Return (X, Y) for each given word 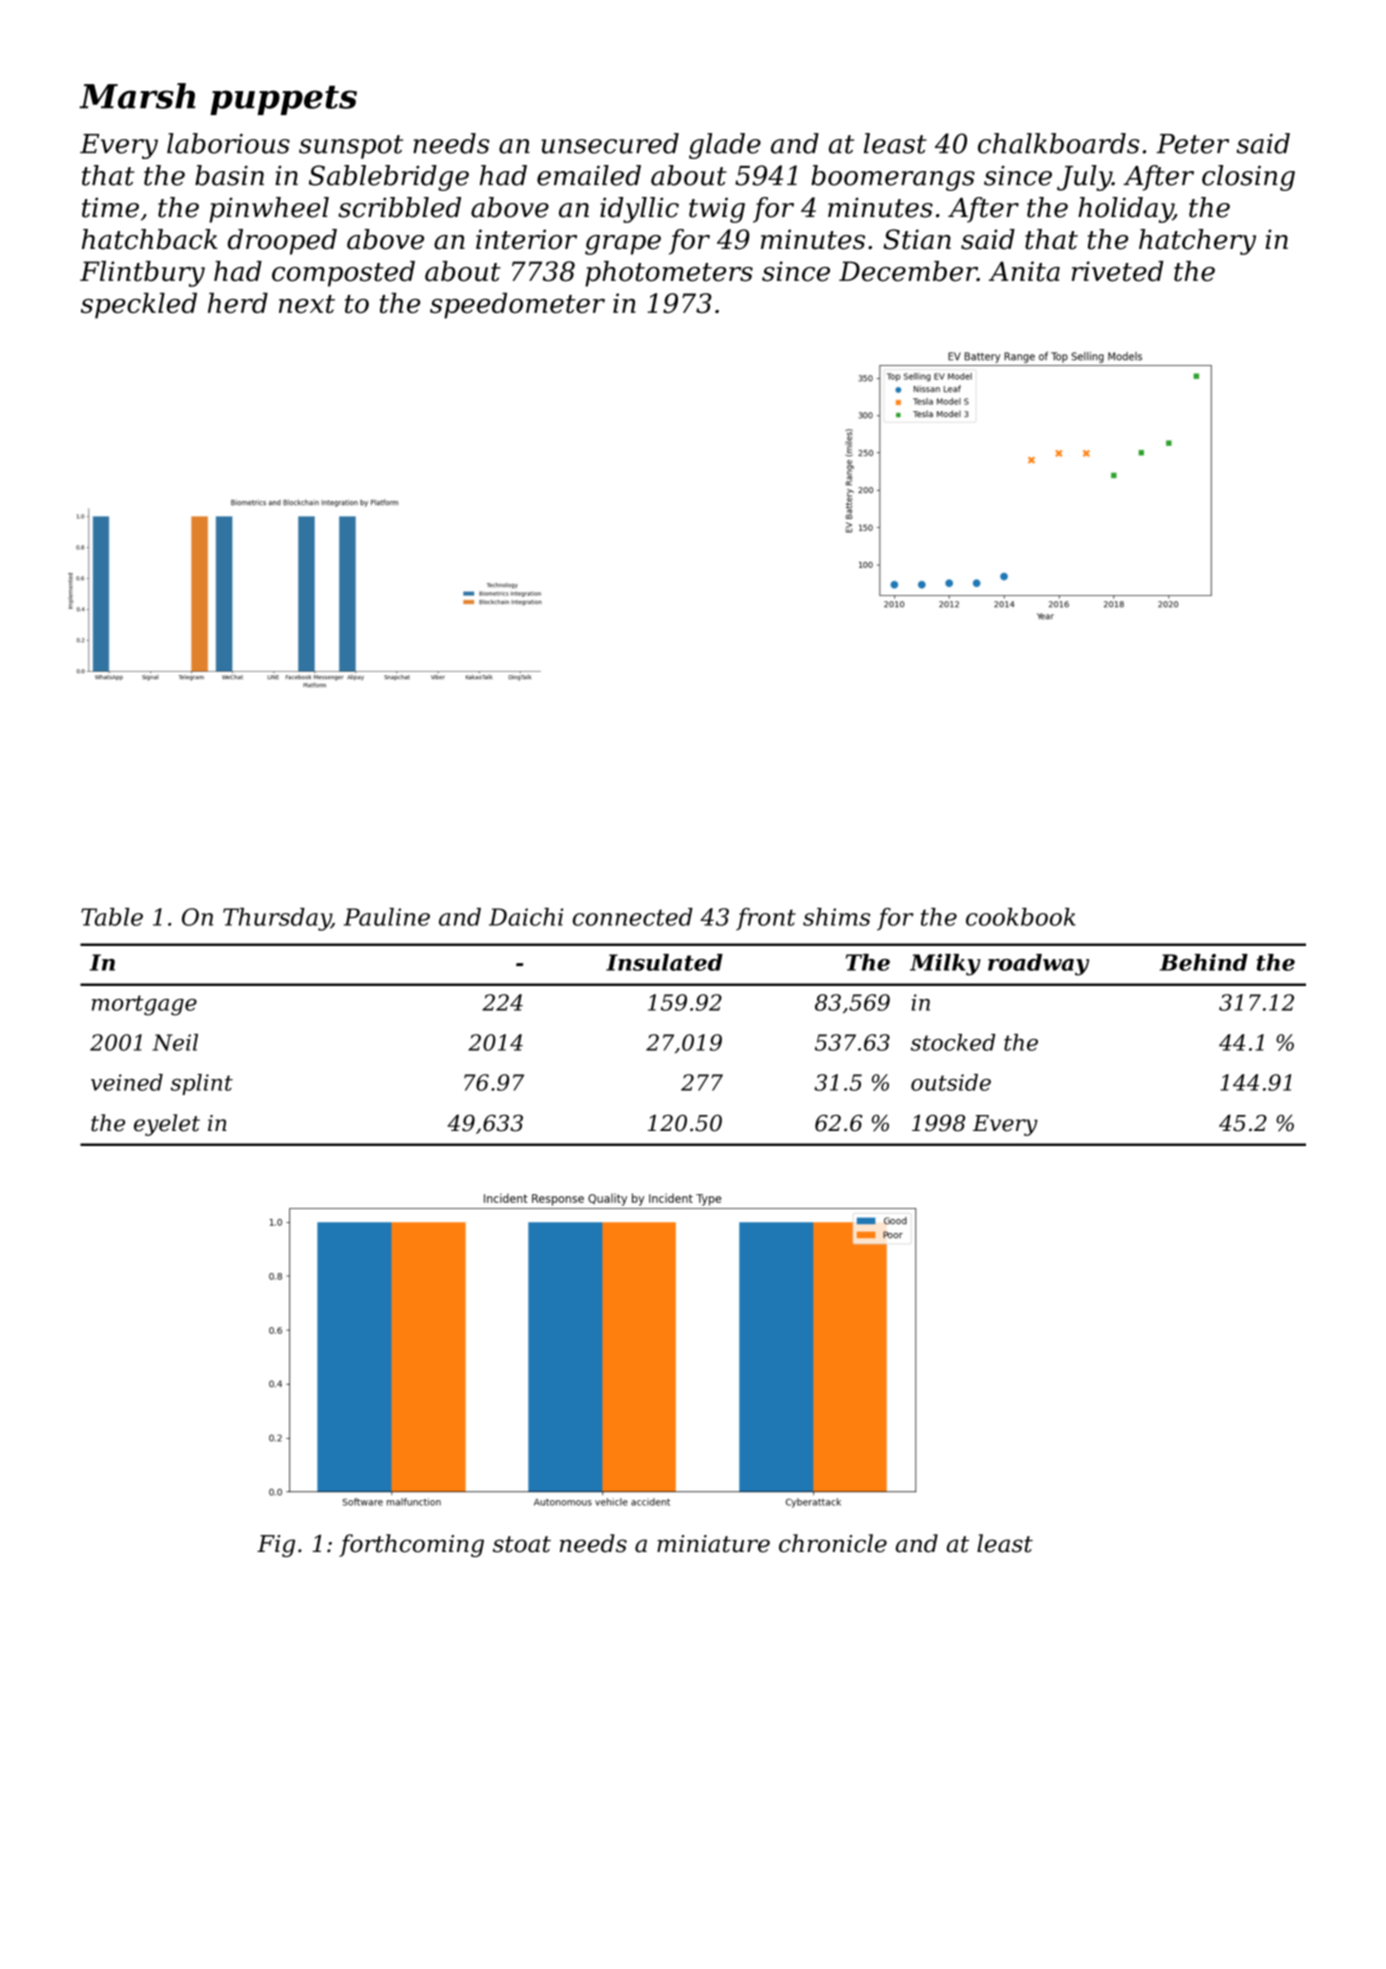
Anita (1024, 271)
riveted (1118, 271)
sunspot (351, 147)
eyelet (167, 1125)
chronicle (833, 1543)
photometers (669, 274)
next (307, 304)
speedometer (517, 306)
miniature (713, 1544)
